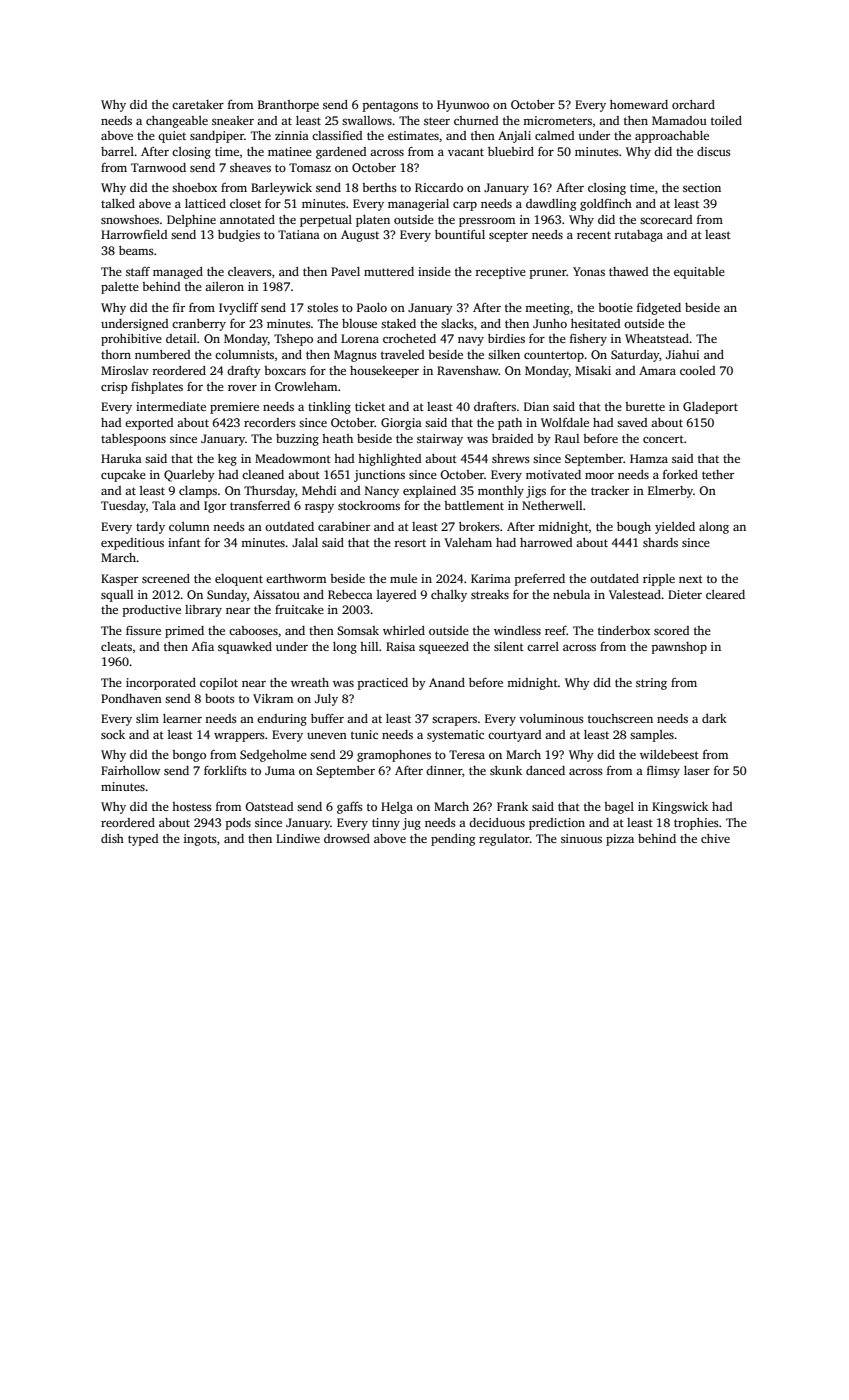  What do you see at coordinates (725, 594) in the screenshot?
I see `cleared` at bounding box center [725, 594].
